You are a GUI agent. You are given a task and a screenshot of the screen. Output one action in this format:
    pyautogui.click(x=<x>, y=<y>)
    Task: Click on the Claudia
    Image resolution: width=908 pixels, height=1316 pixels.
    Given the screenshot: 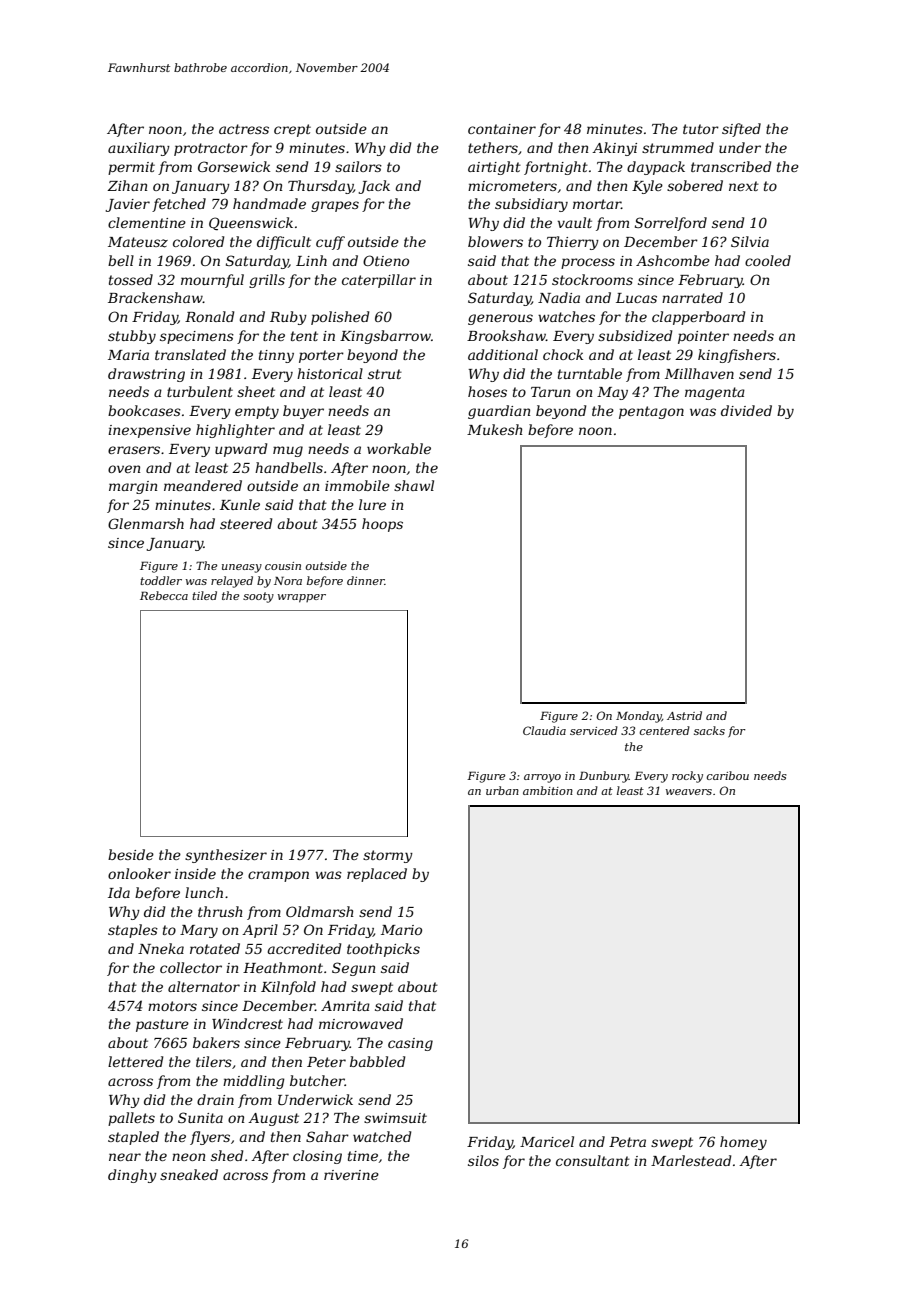 What is the action you would take?
    pyautogui.click(x=544, y=730)
